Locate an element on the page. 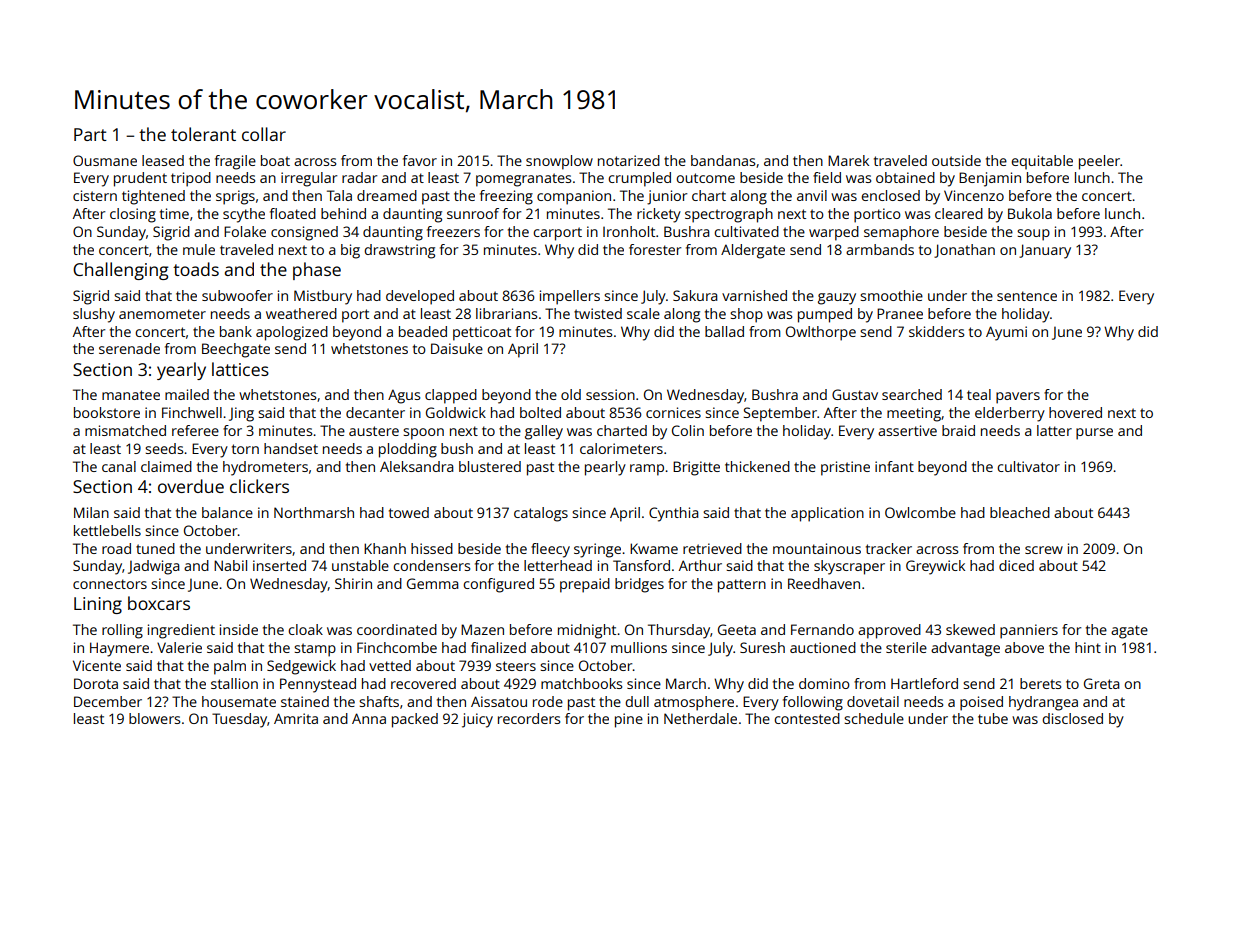  bookstore is located at coordinates (107, 412).
